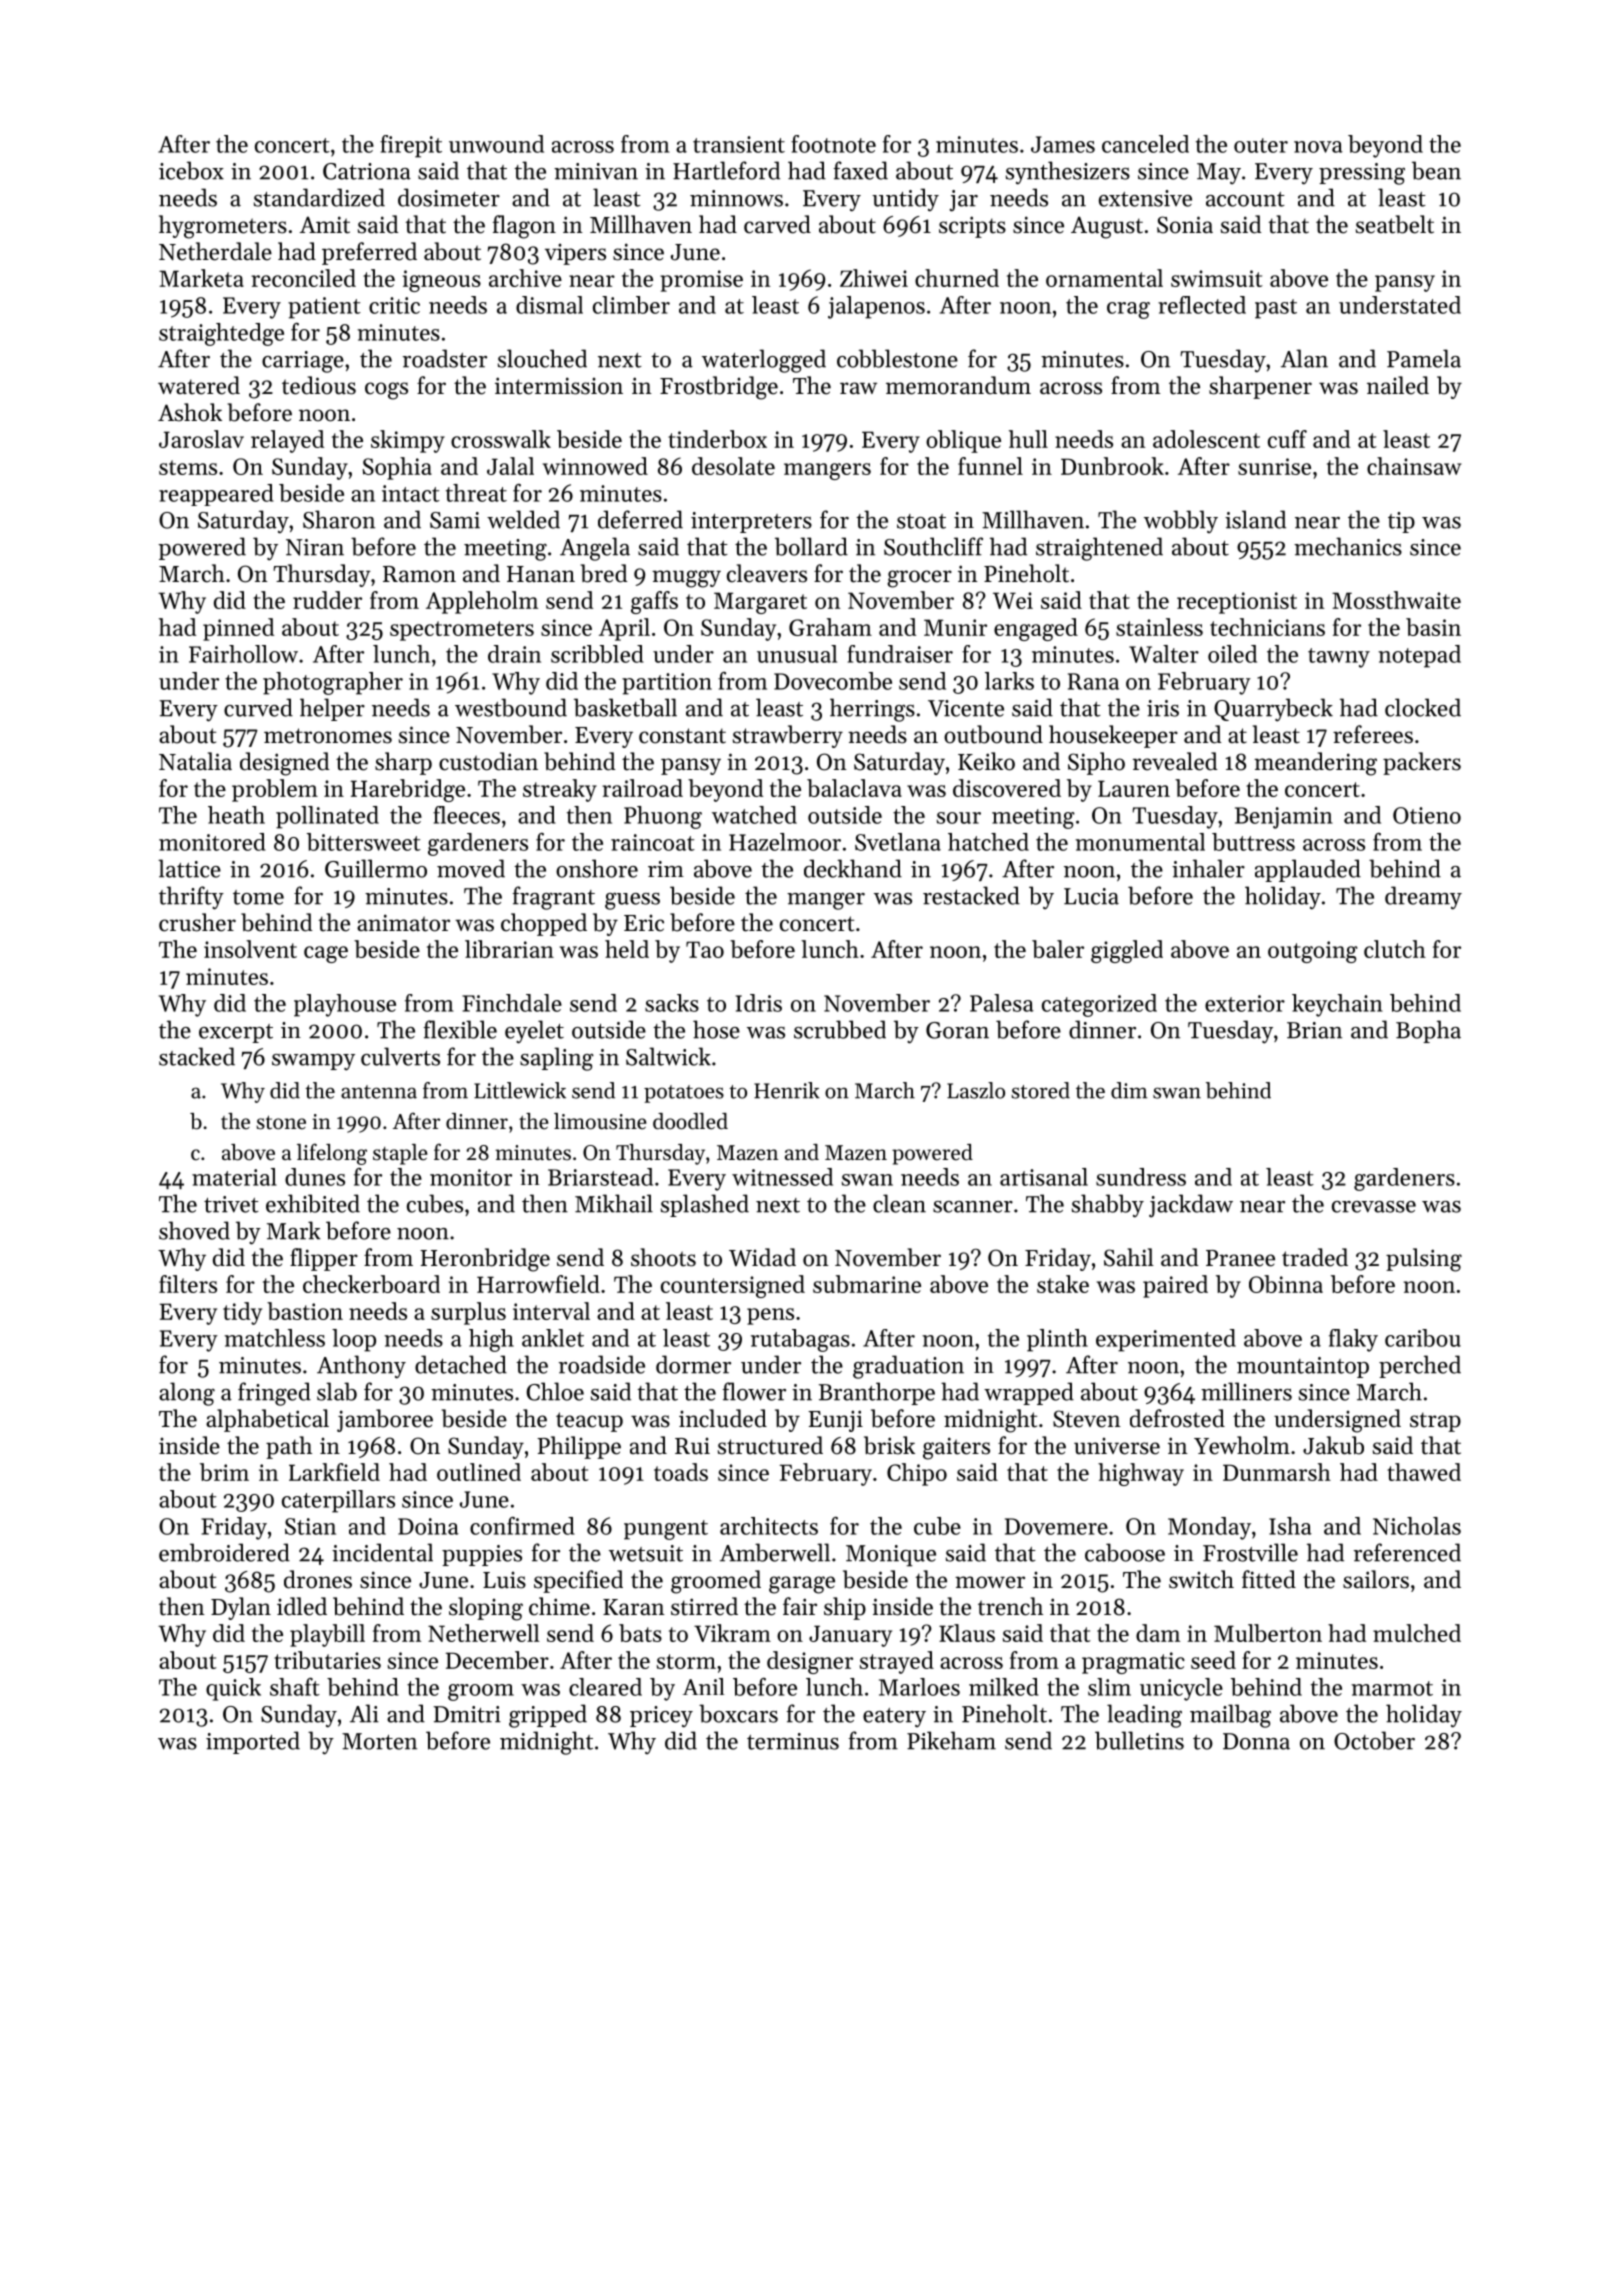  What do you see at coordinates (1261, 145) in the image?
I see `outer` at bounding box center [1261, 145].
